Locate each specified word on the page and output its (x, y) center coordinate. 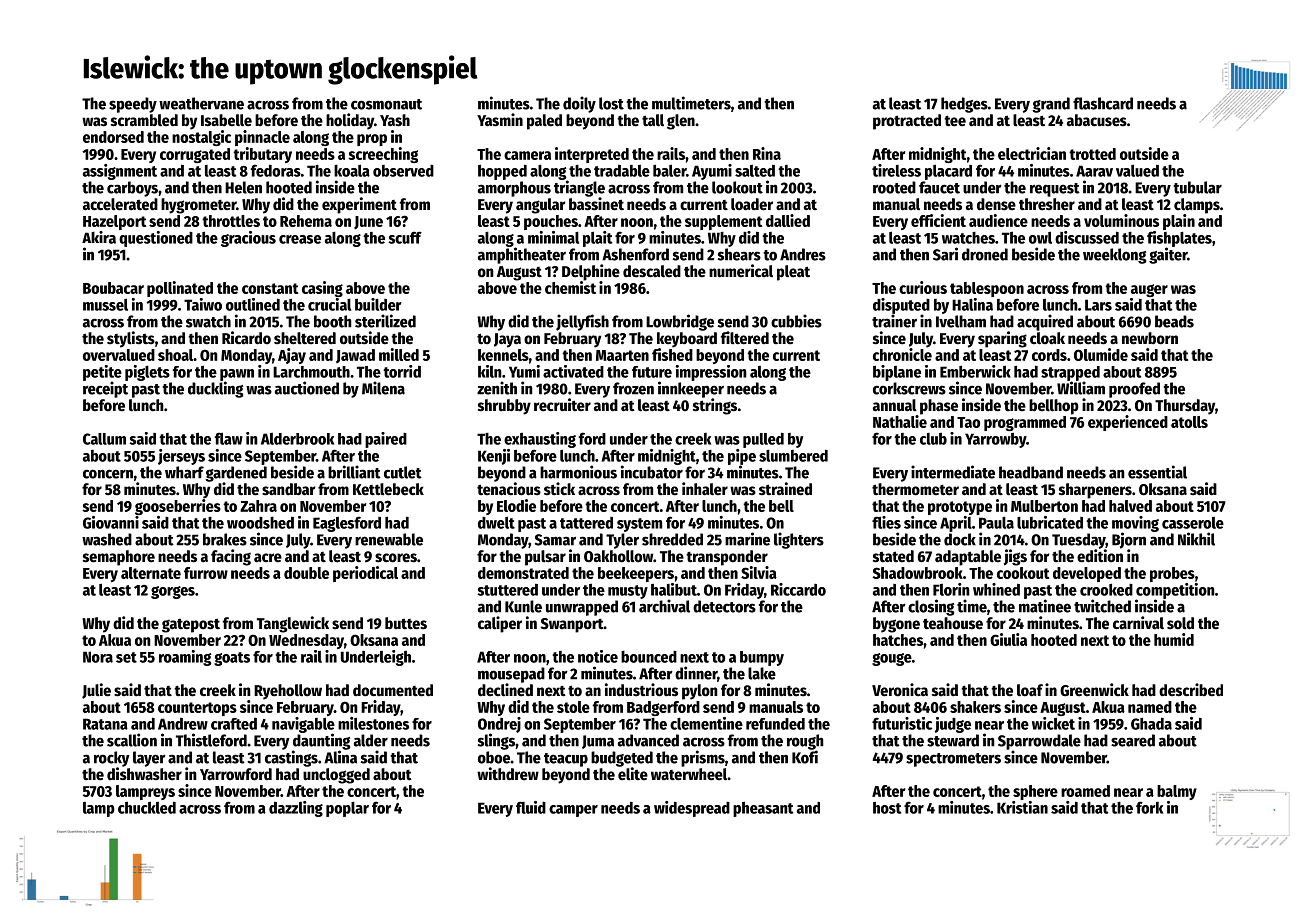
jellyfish (582, 322)
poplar (347, 809)
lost (611, 103)
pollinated (180, 289)
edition (1100, 556)
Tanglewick (293, 624)
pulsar (545, 558)
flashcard (1103, 103)
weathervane (201, 103)
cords (1049, 355)
